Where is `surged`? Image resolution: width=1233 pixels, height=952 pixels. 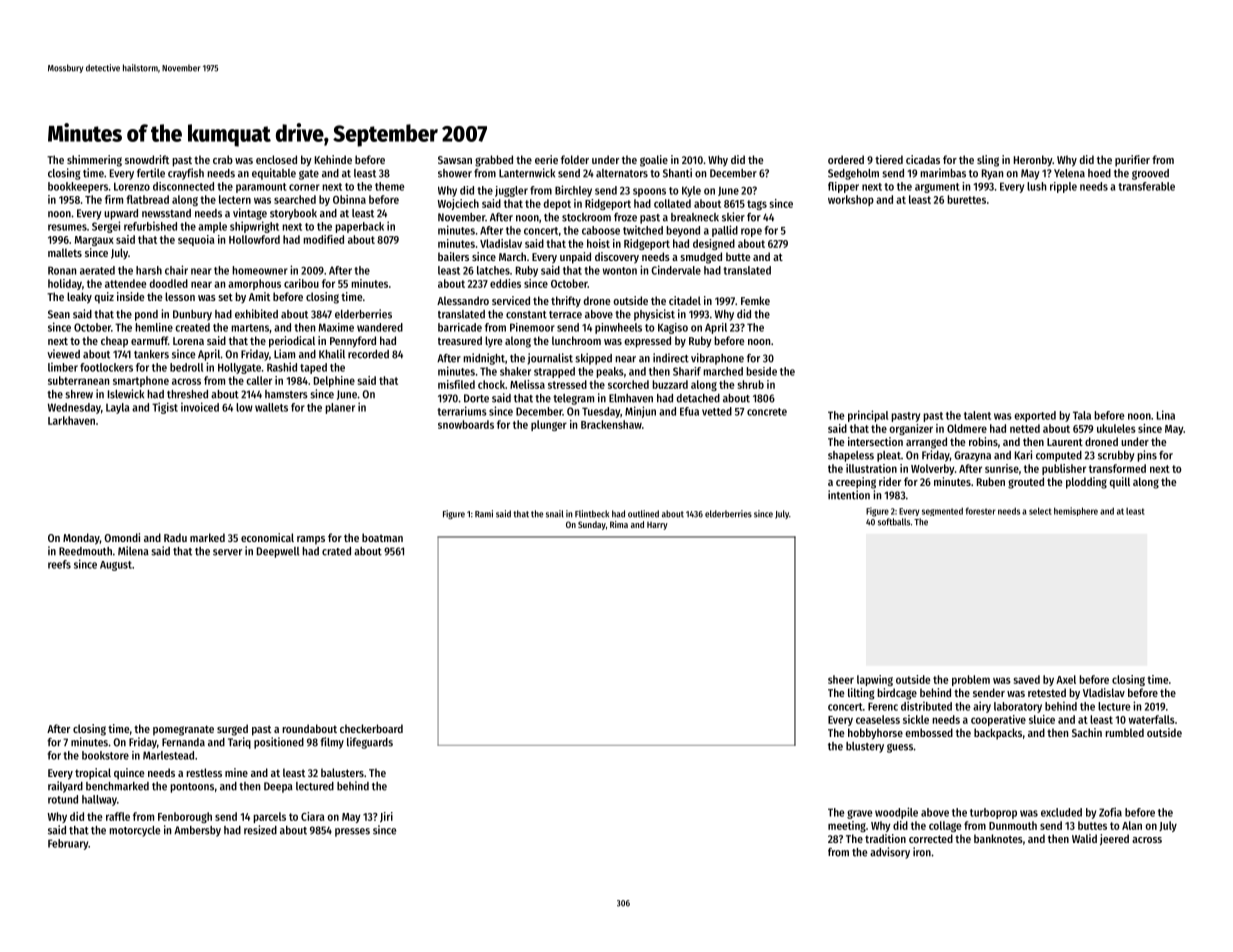 surged is located at coordinates (232, 730).
